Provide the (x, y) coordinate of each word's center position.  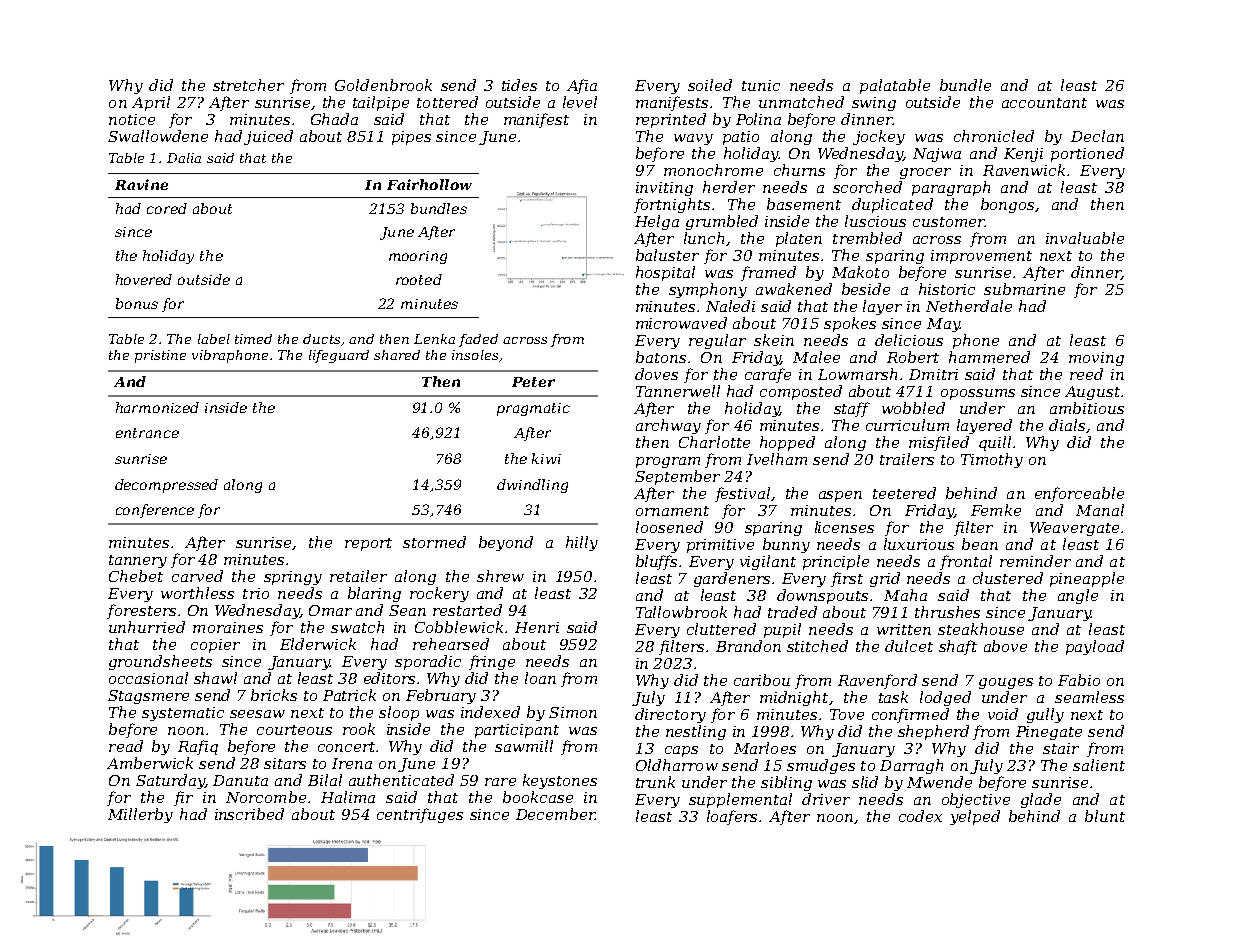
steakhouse (981, 629)
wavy (693, 139)
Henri (537, 627)
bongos (1007, 205)
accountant (1044, 103)
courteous (294, 730)
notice (132, 119)
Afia (582, 86)
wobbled (913, 408)
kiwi (546, 458)
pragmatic (533, 409)
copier (215, 646)
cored (167, 208)
